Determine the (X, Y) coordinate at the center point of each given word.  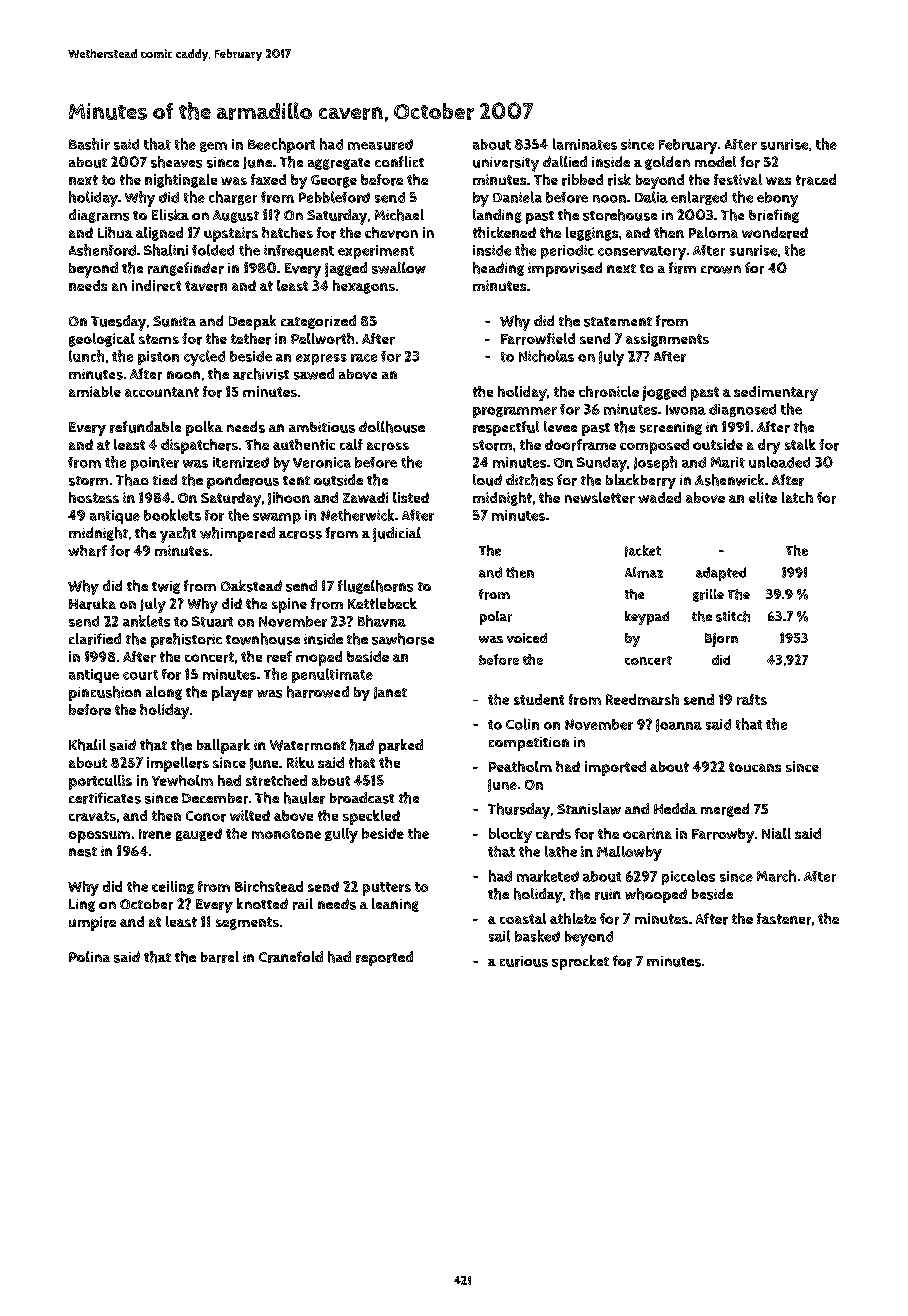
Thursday (519, 811)
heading (498, 269)
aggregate (339, 164)
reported (384, 958)
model (715, 161)
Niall (776, 833)
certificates (105, 798)
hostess (94, 497)
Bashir (89, 144)
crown (721, 269)
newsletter (600, 498)
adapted (721, 574)
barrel (220, 957)
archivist (261, 374)
